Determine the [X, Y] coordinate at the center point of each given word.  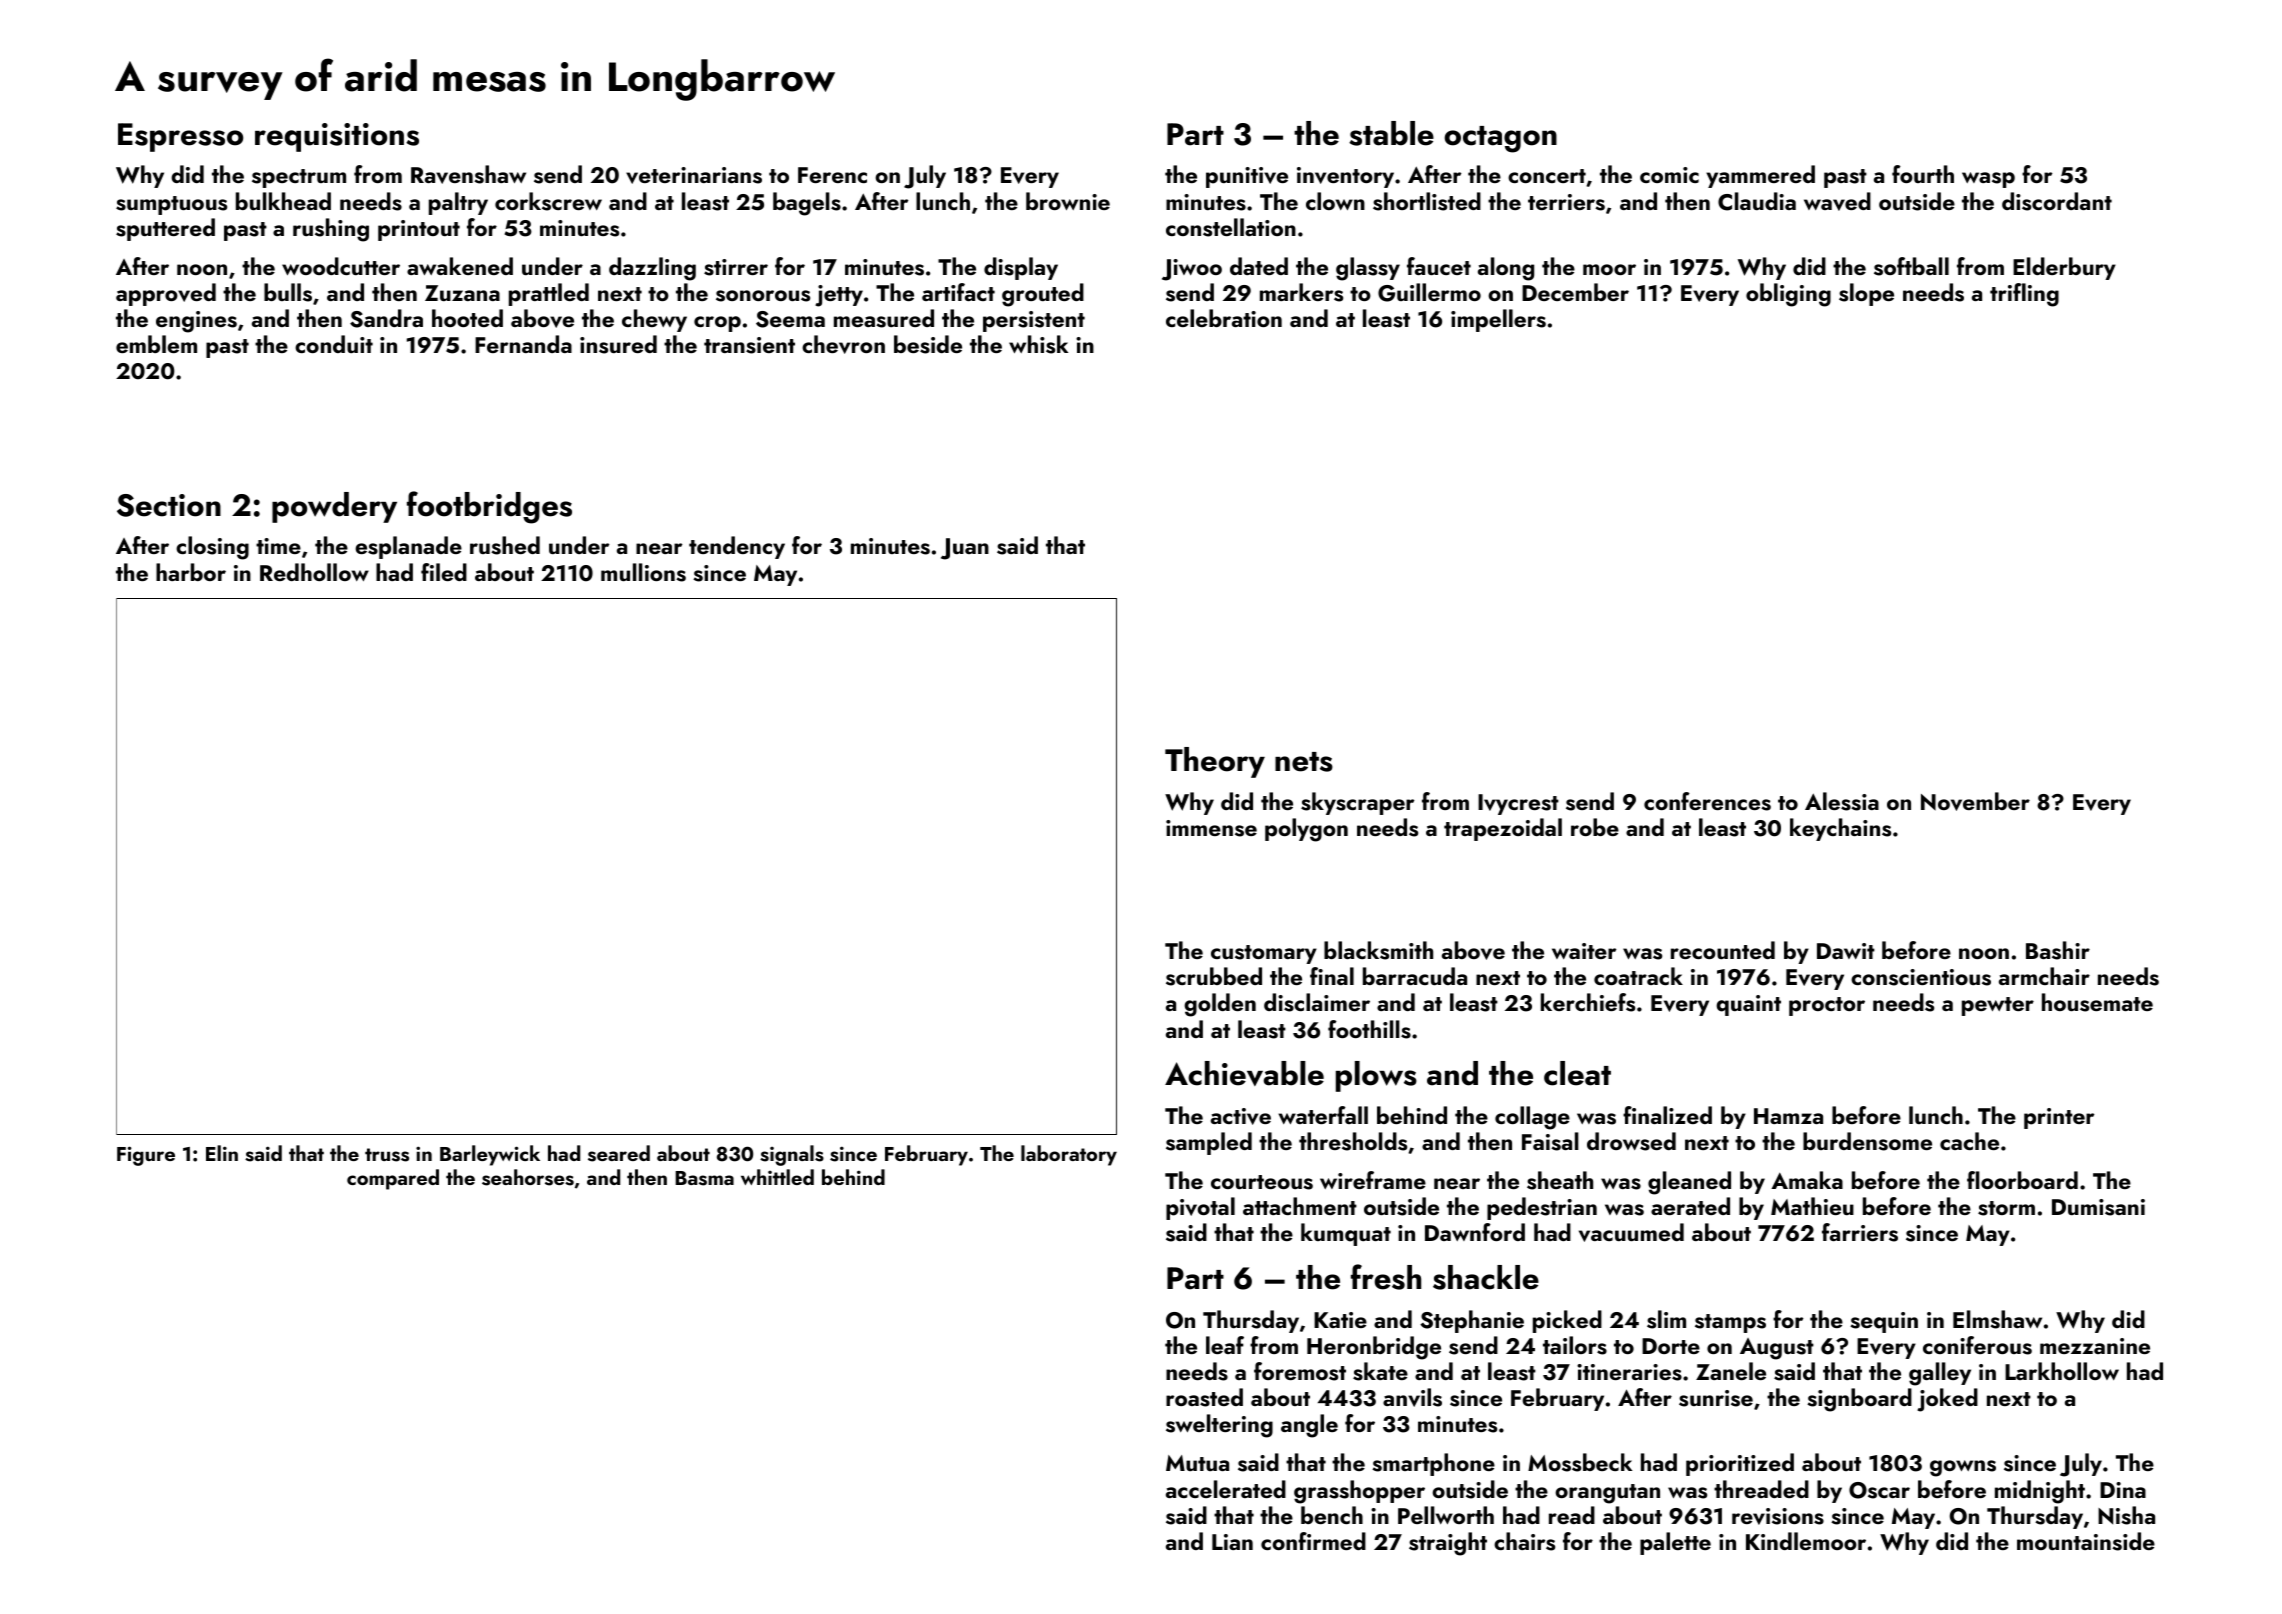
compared [393, 1179]
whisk [1038, 344]
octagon [1500, 139]
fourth [1923, 174]
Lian [1232, 1542]
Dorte [1671, 1346]
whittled [777, 1177]
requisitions [337, 137]
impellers [1498, 320]
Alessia [1842, 801]
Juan [965, 549]
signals [792, 1155]
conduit [334, 344]
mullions [643, 572]
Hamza [1788, 1116]
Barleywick [490, 1155]
